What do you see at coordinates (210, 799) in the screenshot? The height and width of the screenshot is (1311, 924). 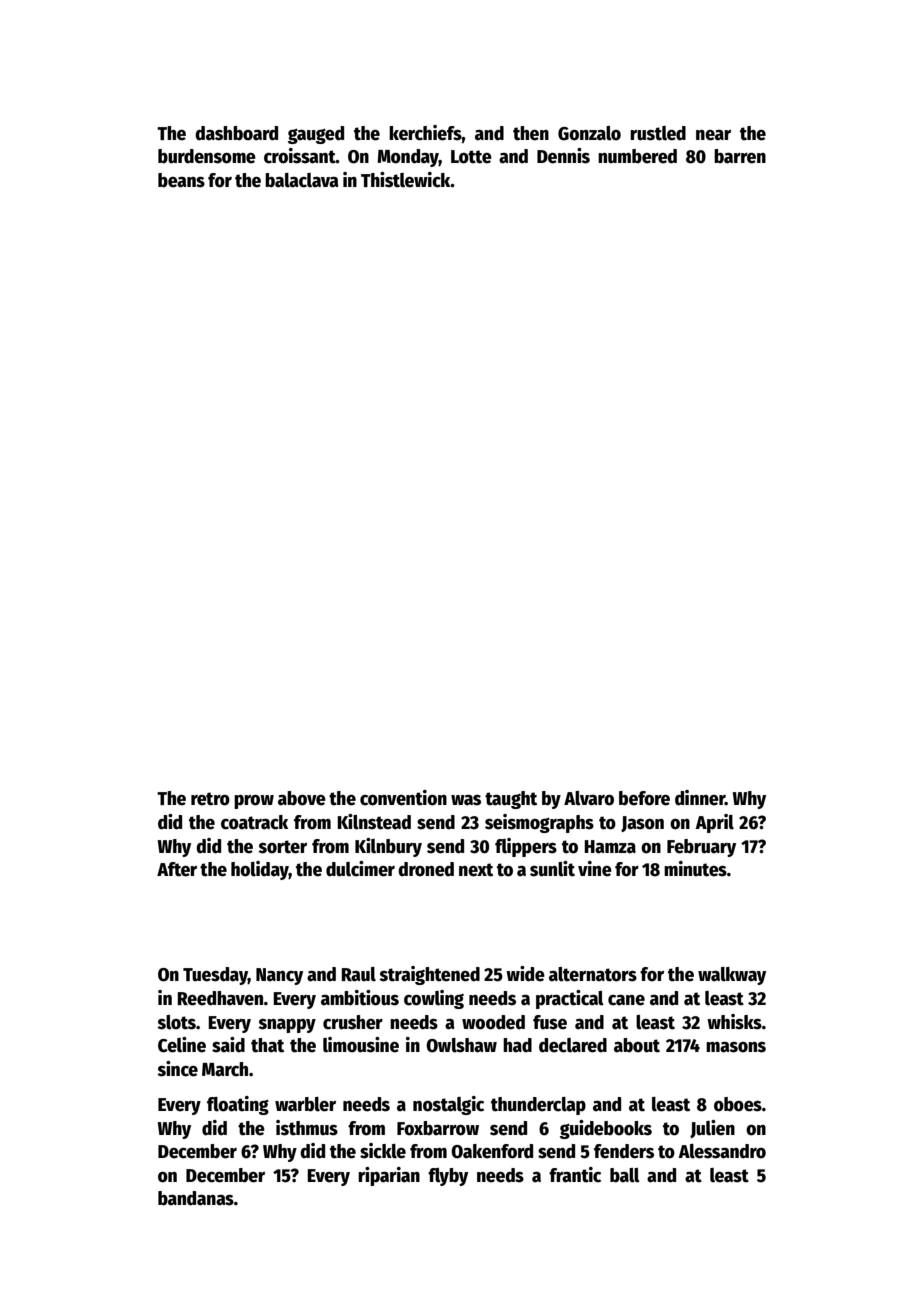 I see `retro` at bounding box center [210, 799].
